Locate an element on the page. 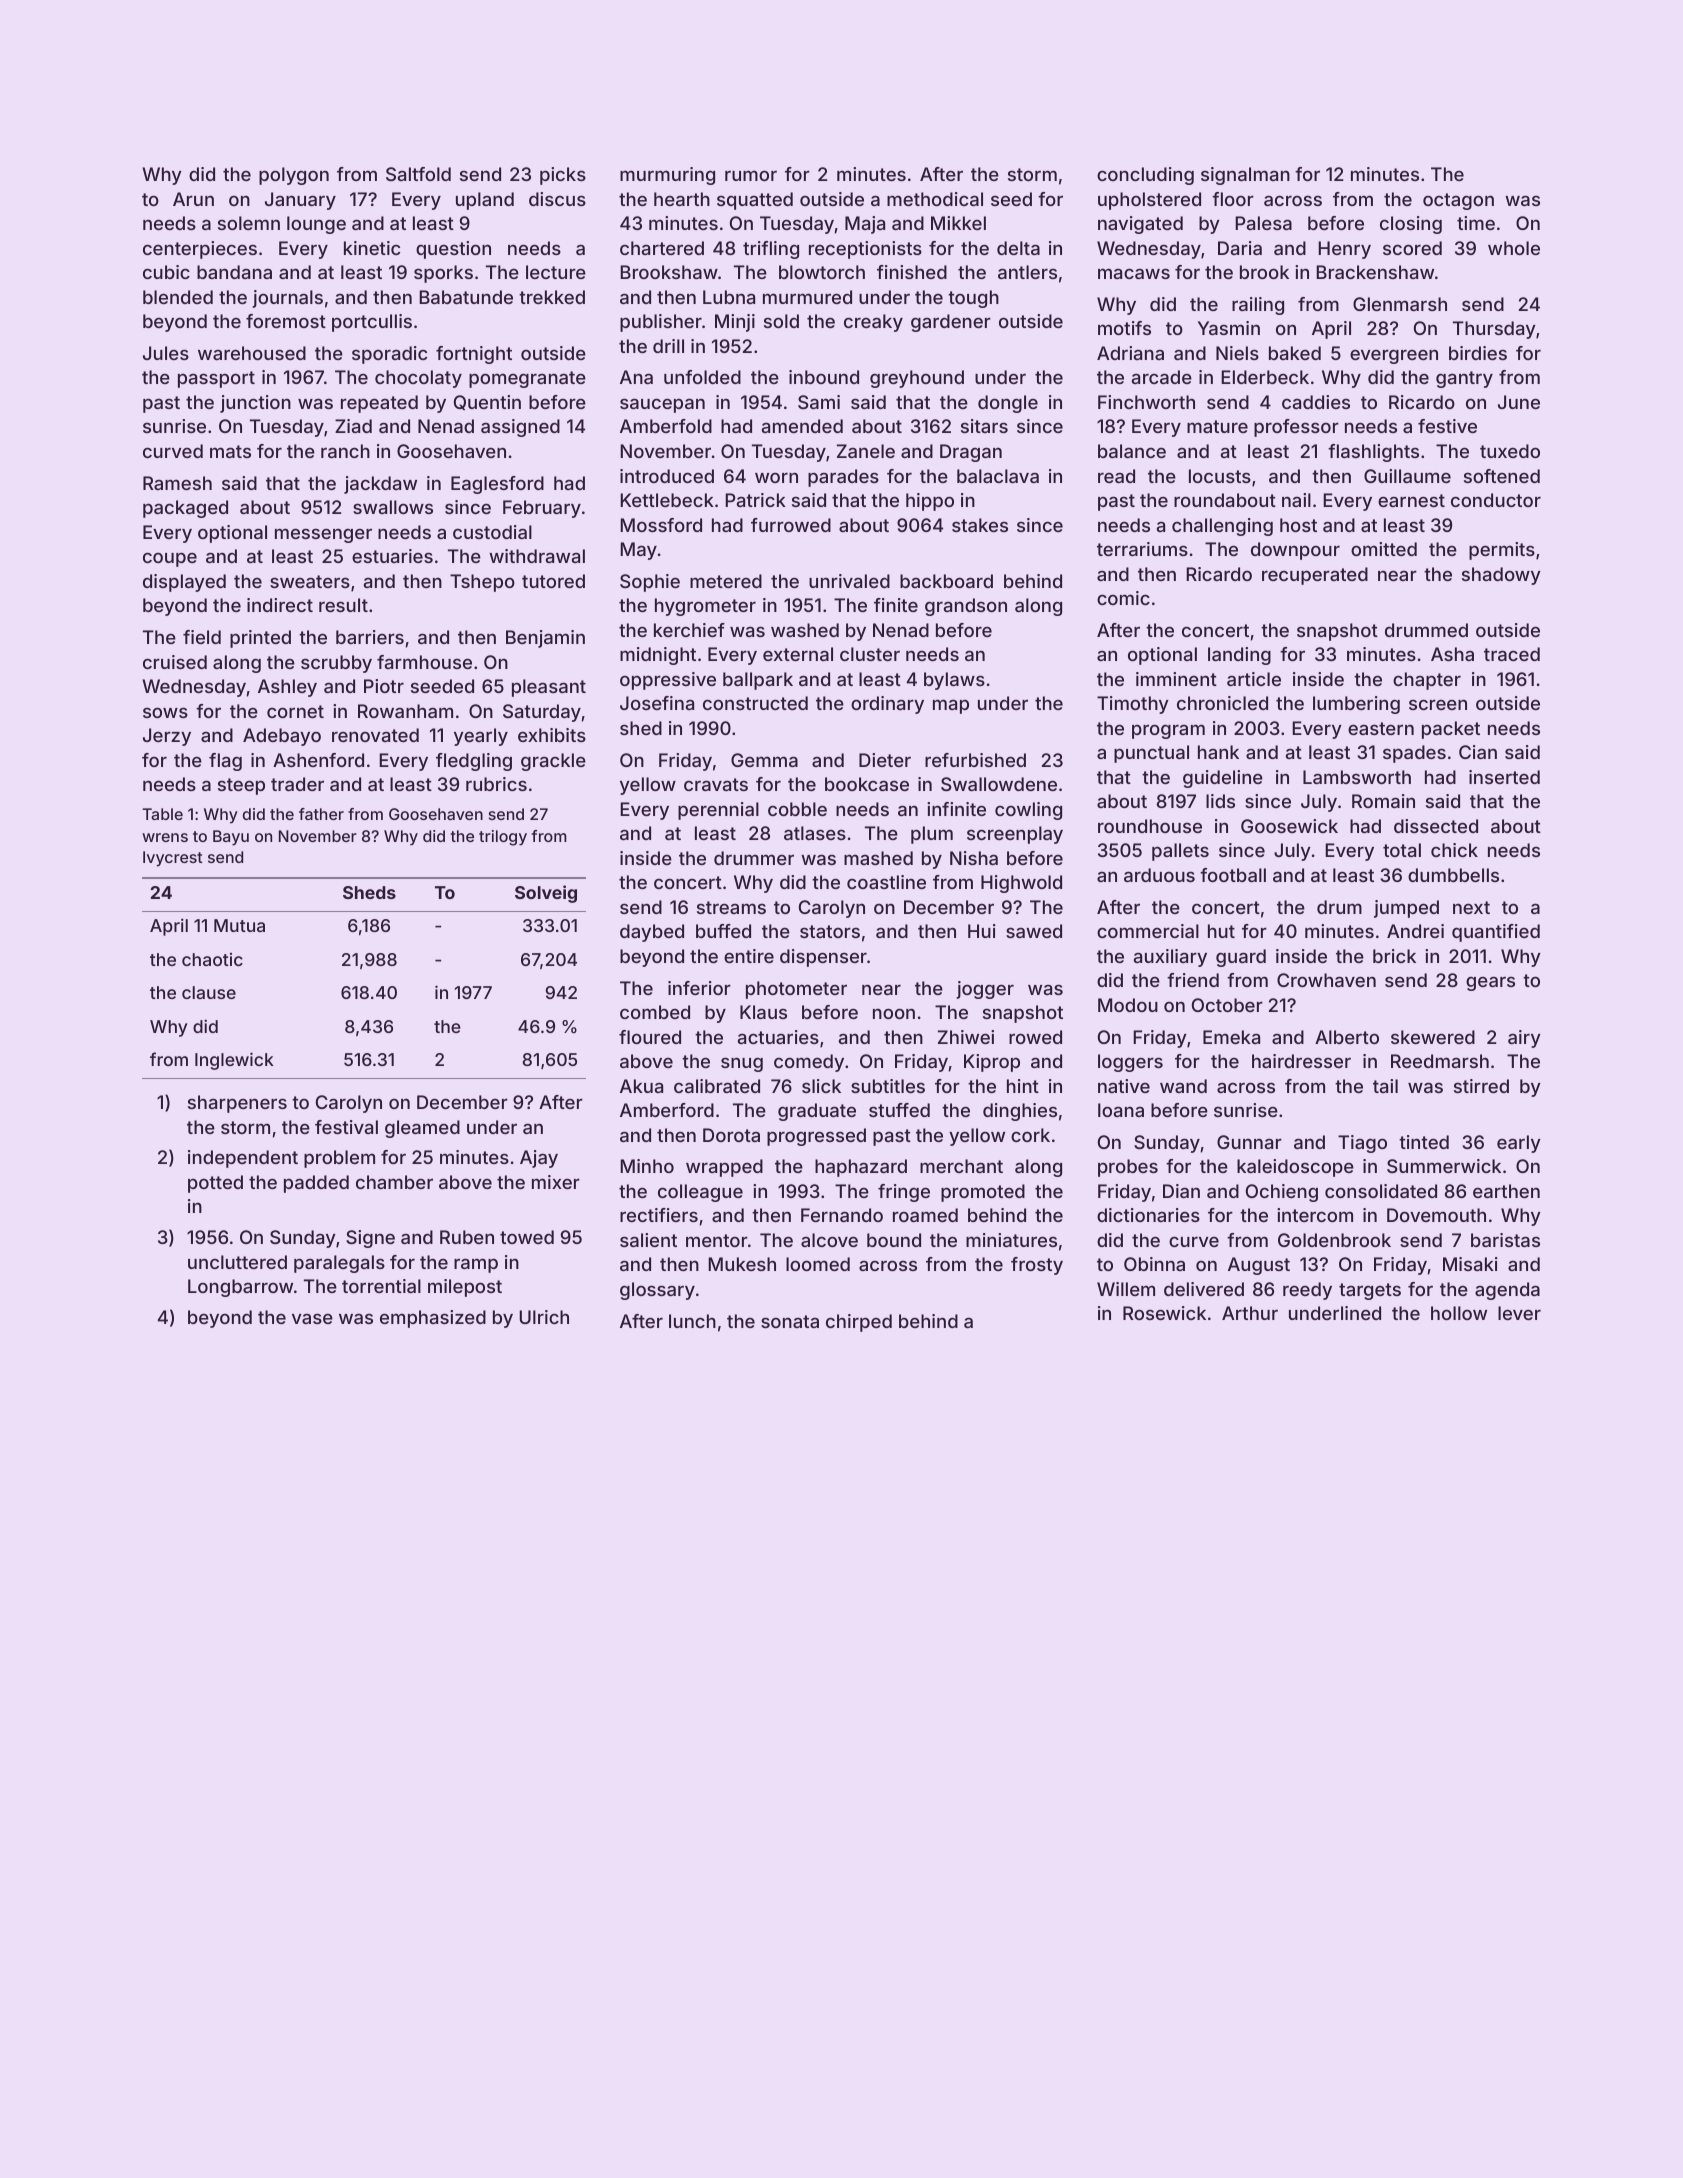 The height and width of the document is (2178, 1683). program is located at coordinates (1168, 731).
